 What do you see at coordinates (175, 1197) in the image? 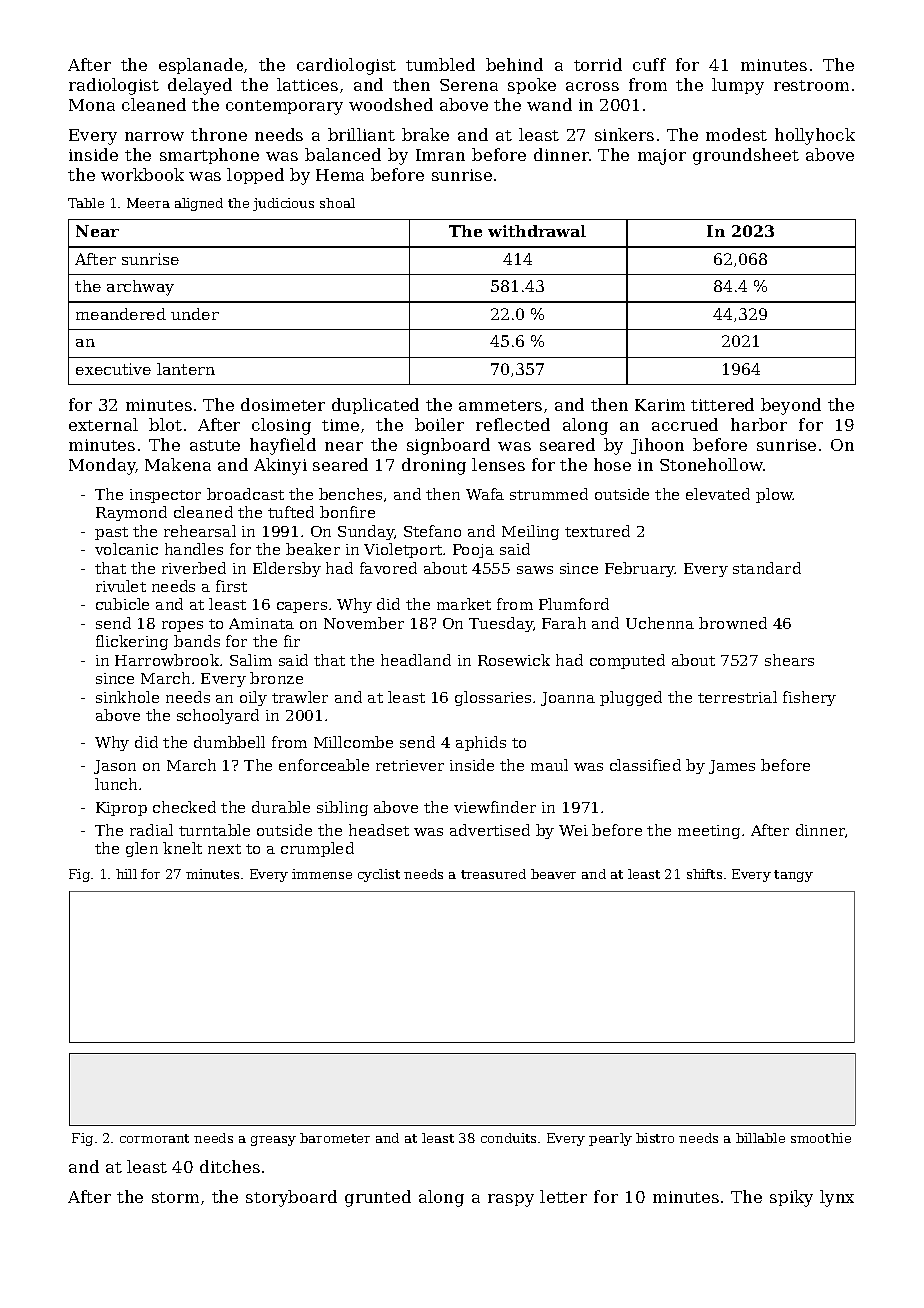
I see `storm` at bounding box center [175, 1197].
